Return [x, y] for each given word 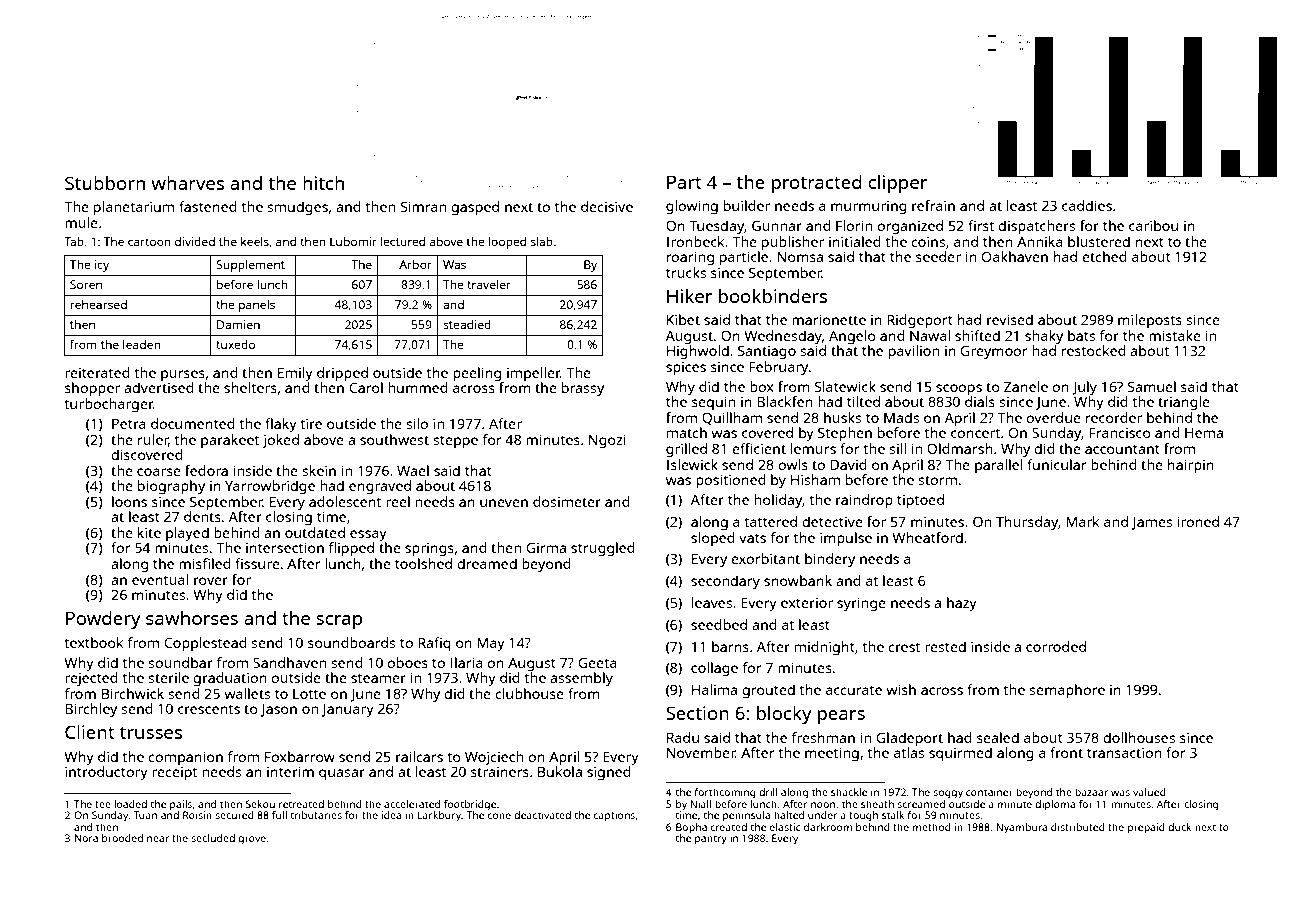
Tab [74, 241]
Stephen [845, 434]
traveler [489, 284]
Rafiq [434, 644]
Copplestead [205, 644]
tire [311, 423]
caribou [1153, 225]
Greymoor [994, 352]
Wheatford [927, 537]
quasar [342, 774]
